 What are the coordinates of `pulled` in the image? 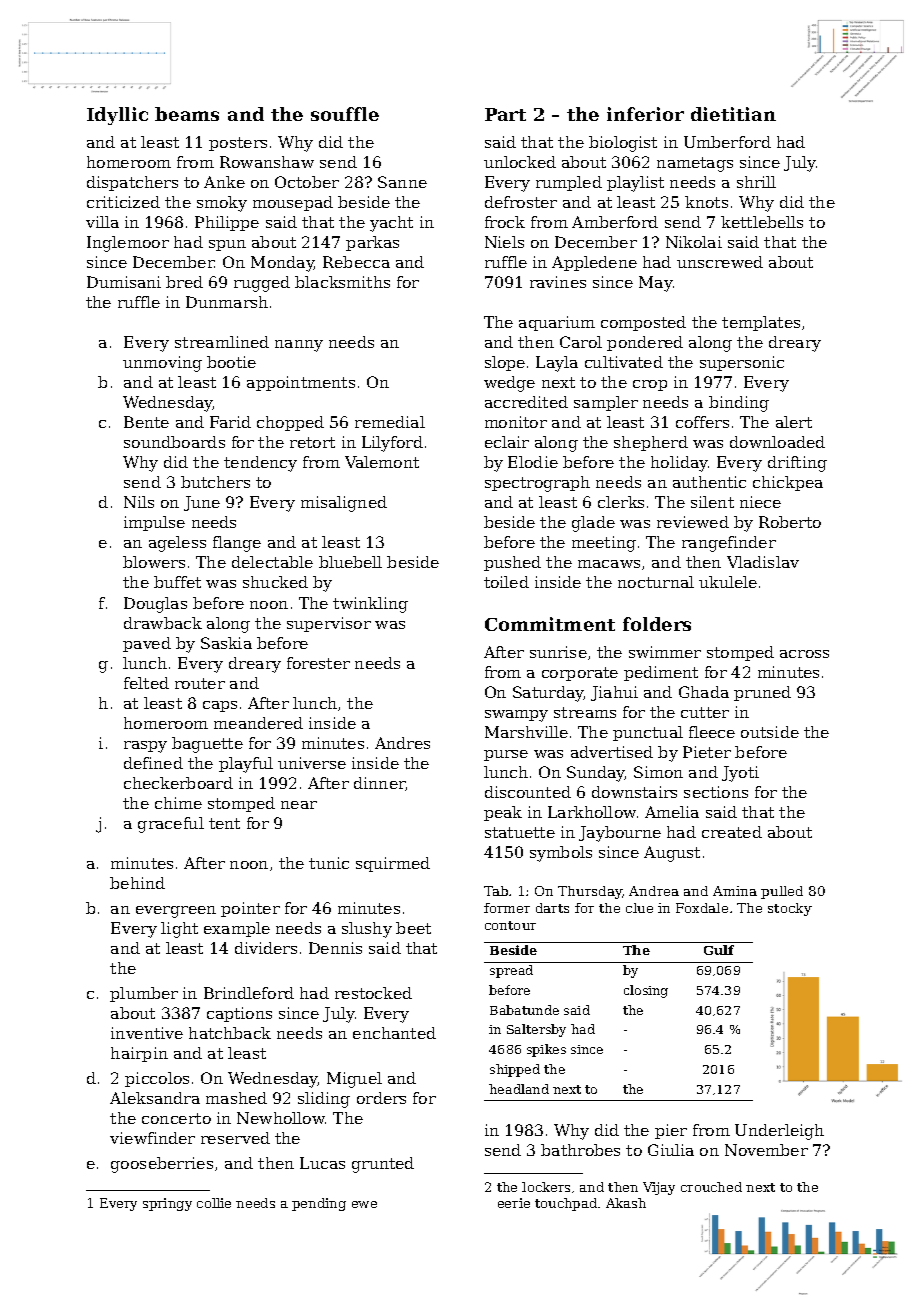 It's located at (782, 892).
